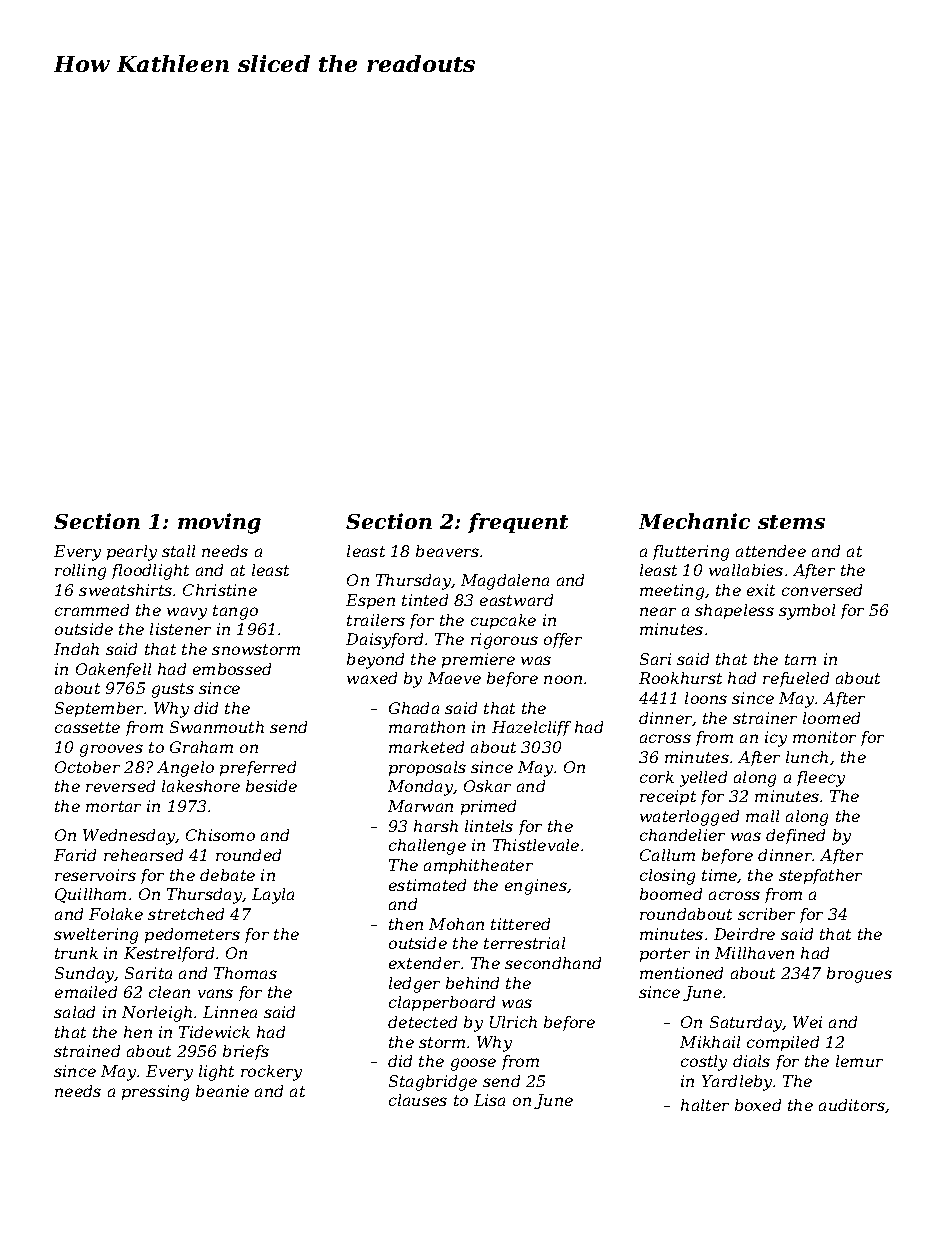 This image has height=1233, width=952. I want to click on crammed, so click(92, 610).
